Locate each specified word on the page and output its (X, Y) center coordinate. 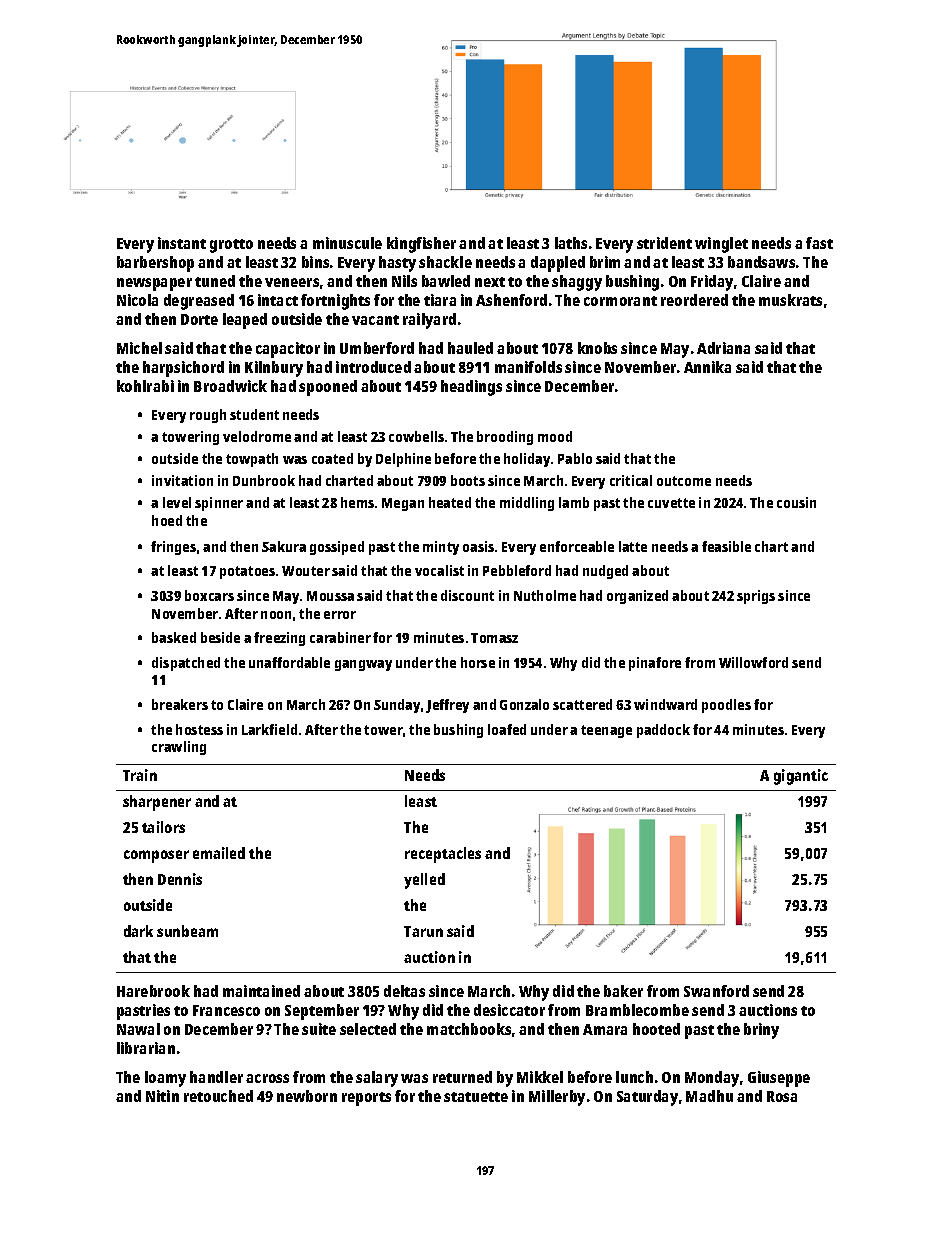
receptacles (443, 855)
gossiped (337, 548)
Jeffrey (447, 706)
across (267, 1078)
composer (156, 856)
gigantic (801, 777)
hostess (199, 729)
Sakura (284, 546)
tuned (215, 281)
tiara (440, 300)
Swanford (716, 991)
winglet (721, 245)
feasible (726, 546)
